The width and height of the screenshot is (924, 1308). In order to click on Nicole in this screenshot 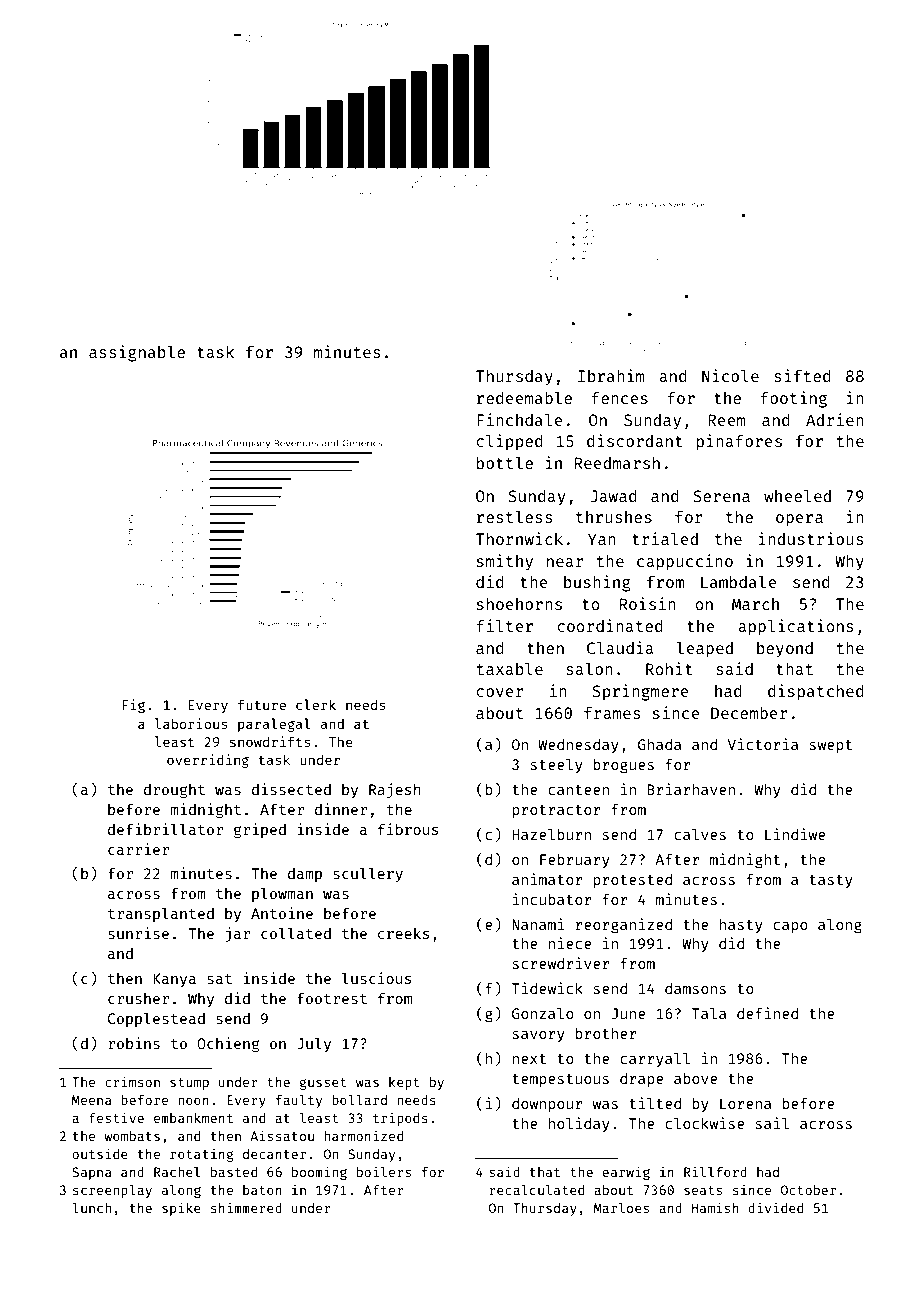, I will do `click(730, 375)`.
